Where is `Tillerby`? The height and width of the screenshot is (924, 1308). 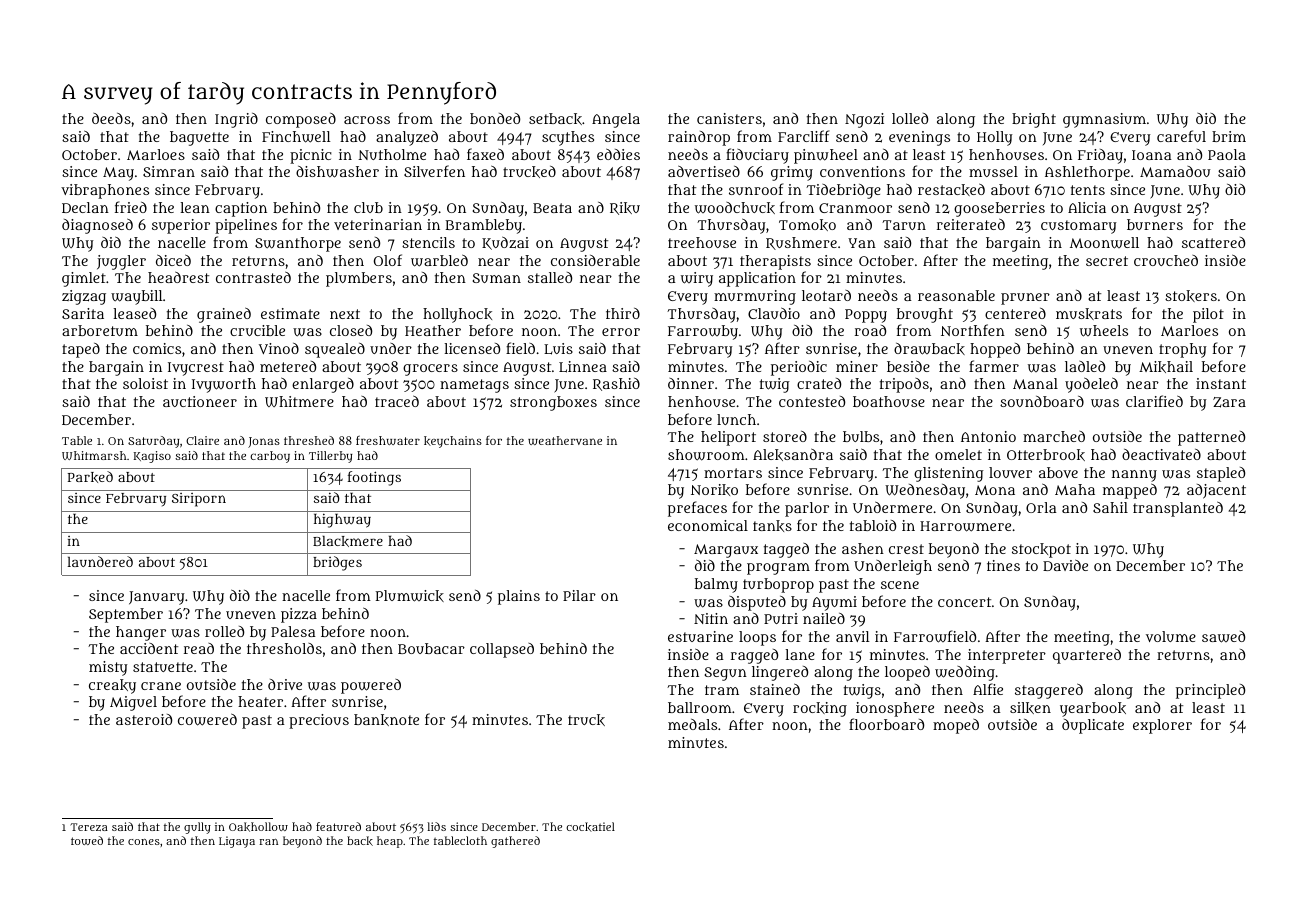
Tillerby is located at coordinates (330, 457).
